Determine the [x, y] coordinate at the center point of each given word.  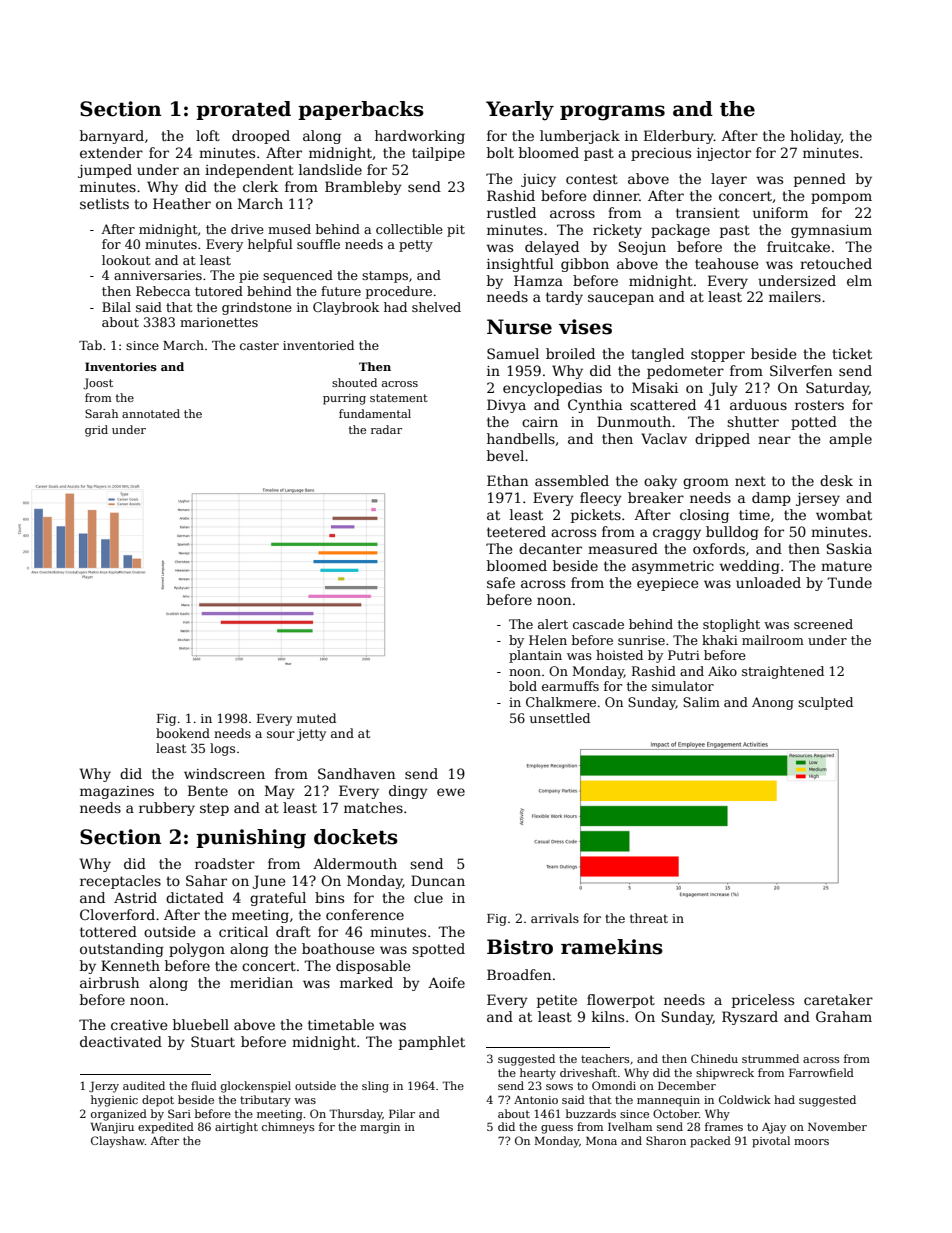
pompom [841, 198]
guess [557, 1129]
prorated [243, 110]
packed [710, 1142]
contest [592, 179]
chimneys [288, 1128]
